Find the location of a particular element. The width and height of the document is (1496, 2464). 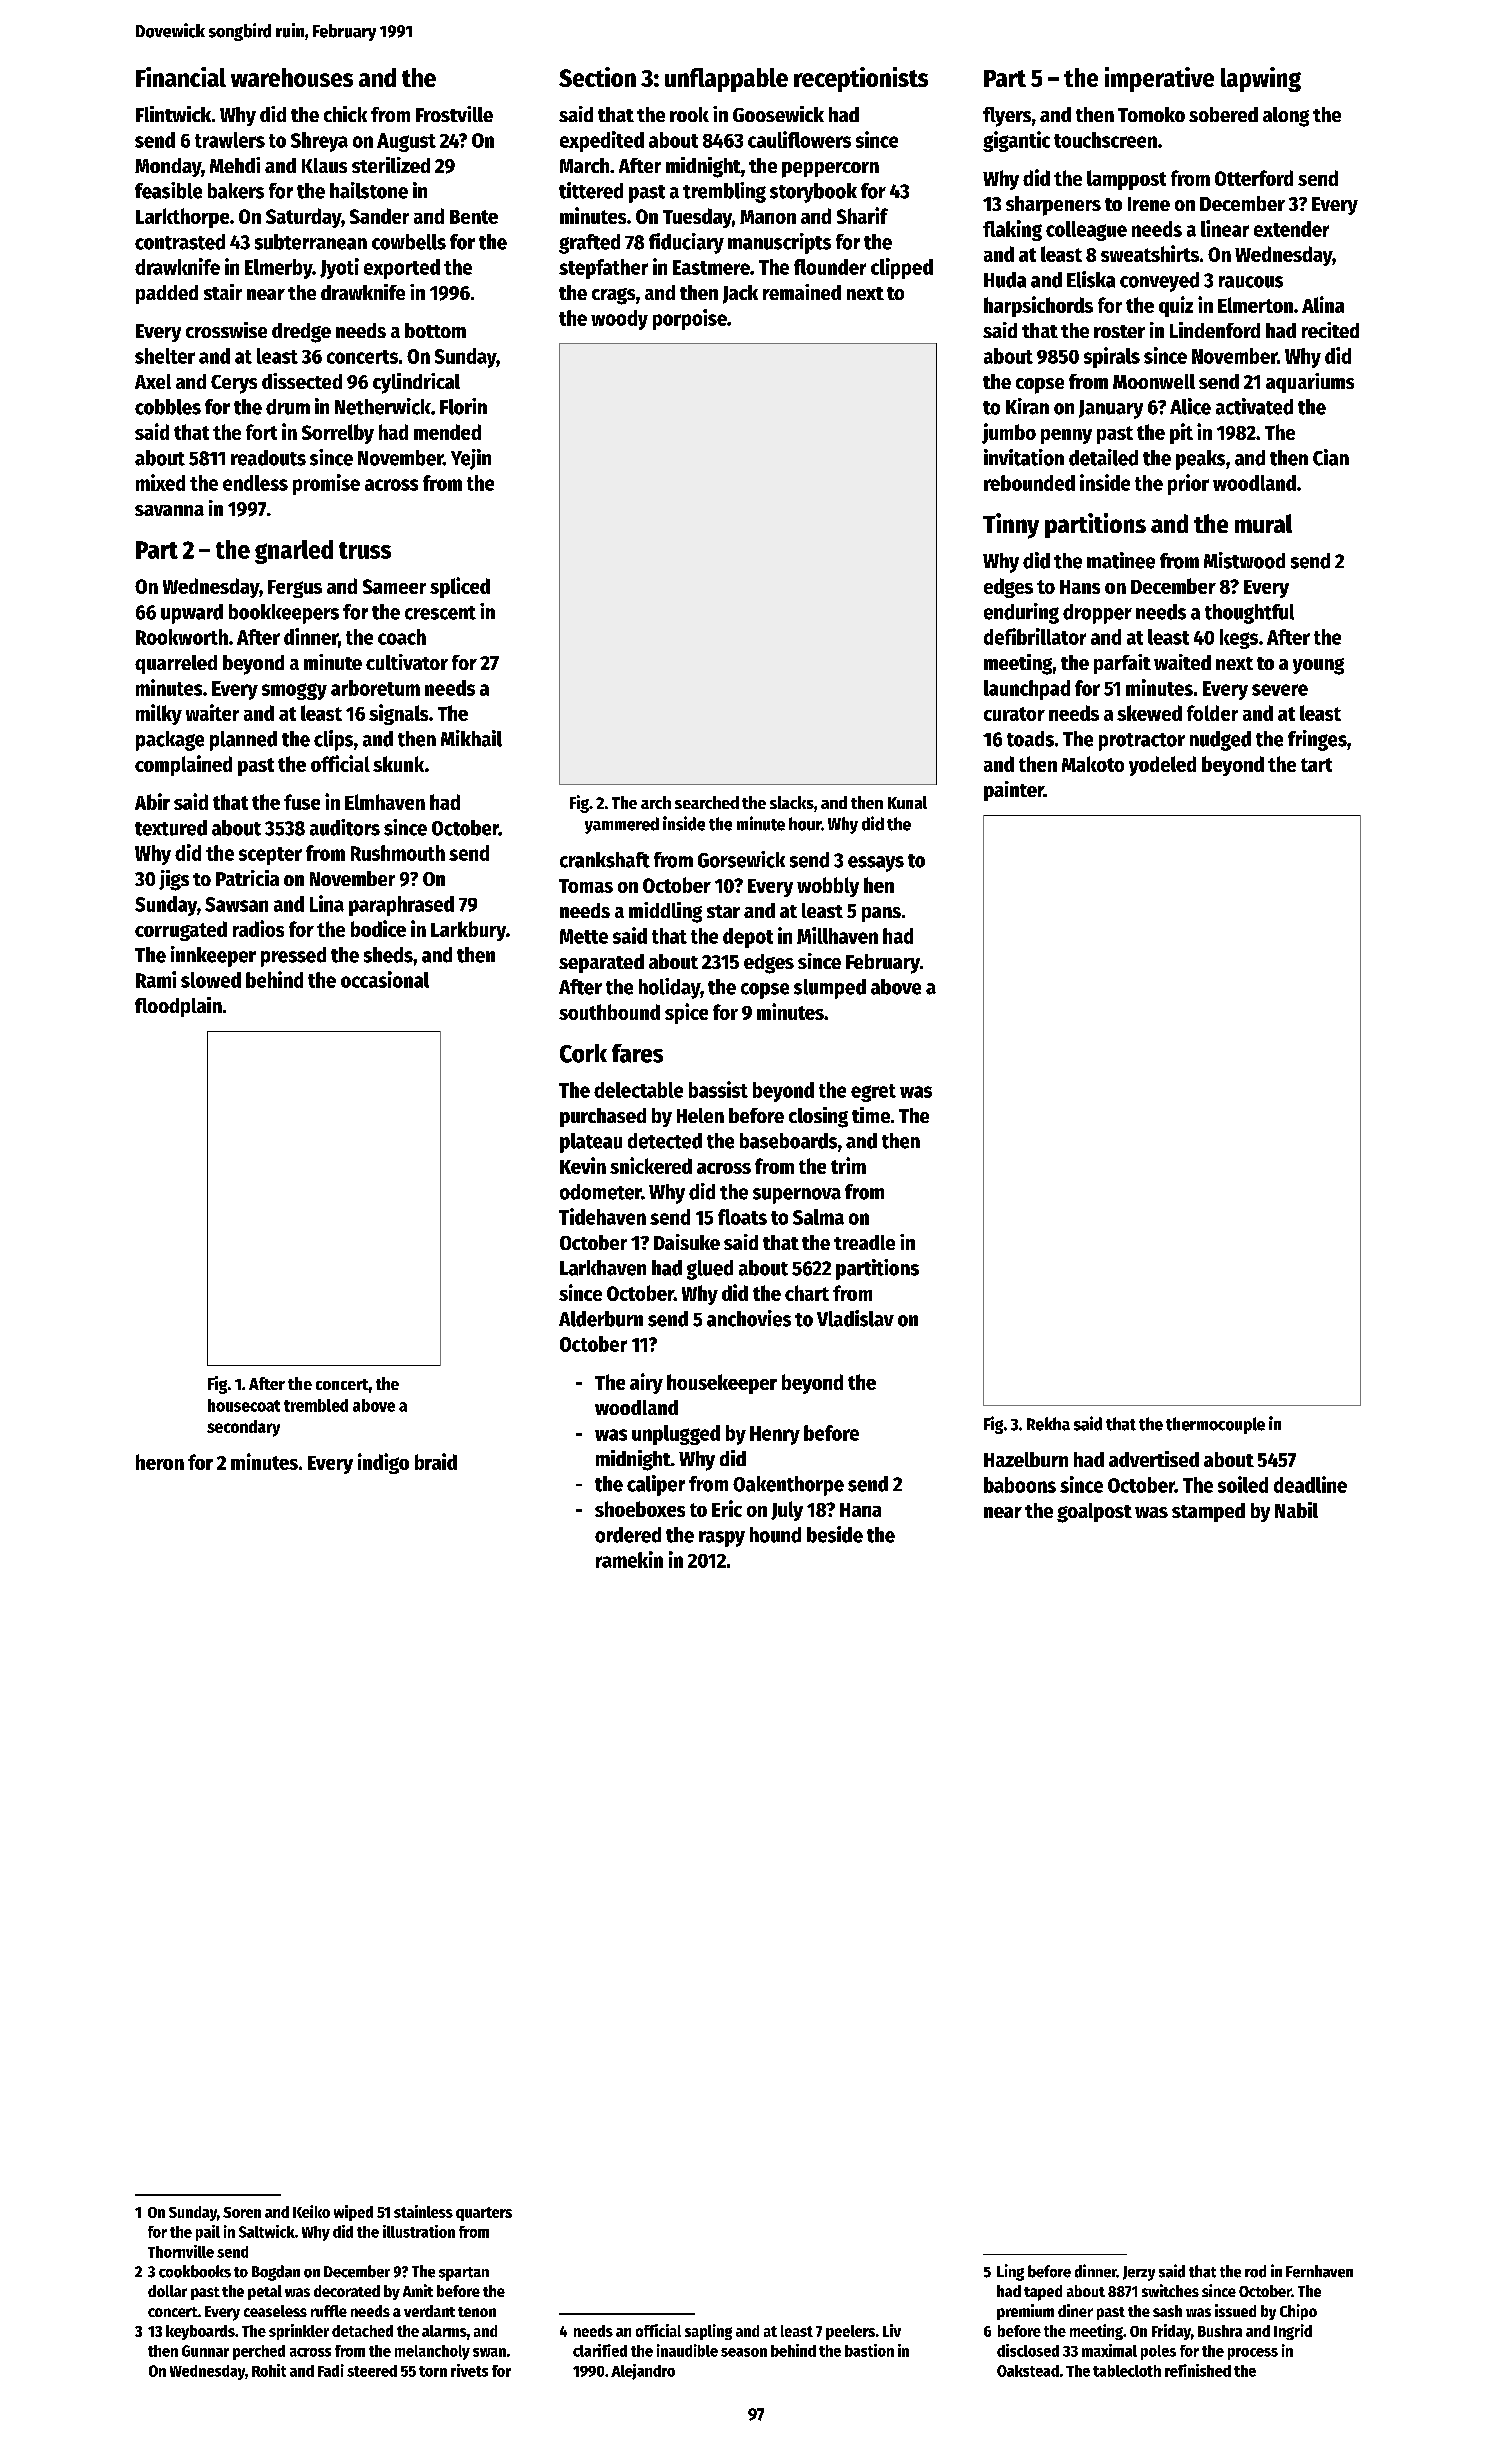

Frostville is located at coordinates (454, 114).
